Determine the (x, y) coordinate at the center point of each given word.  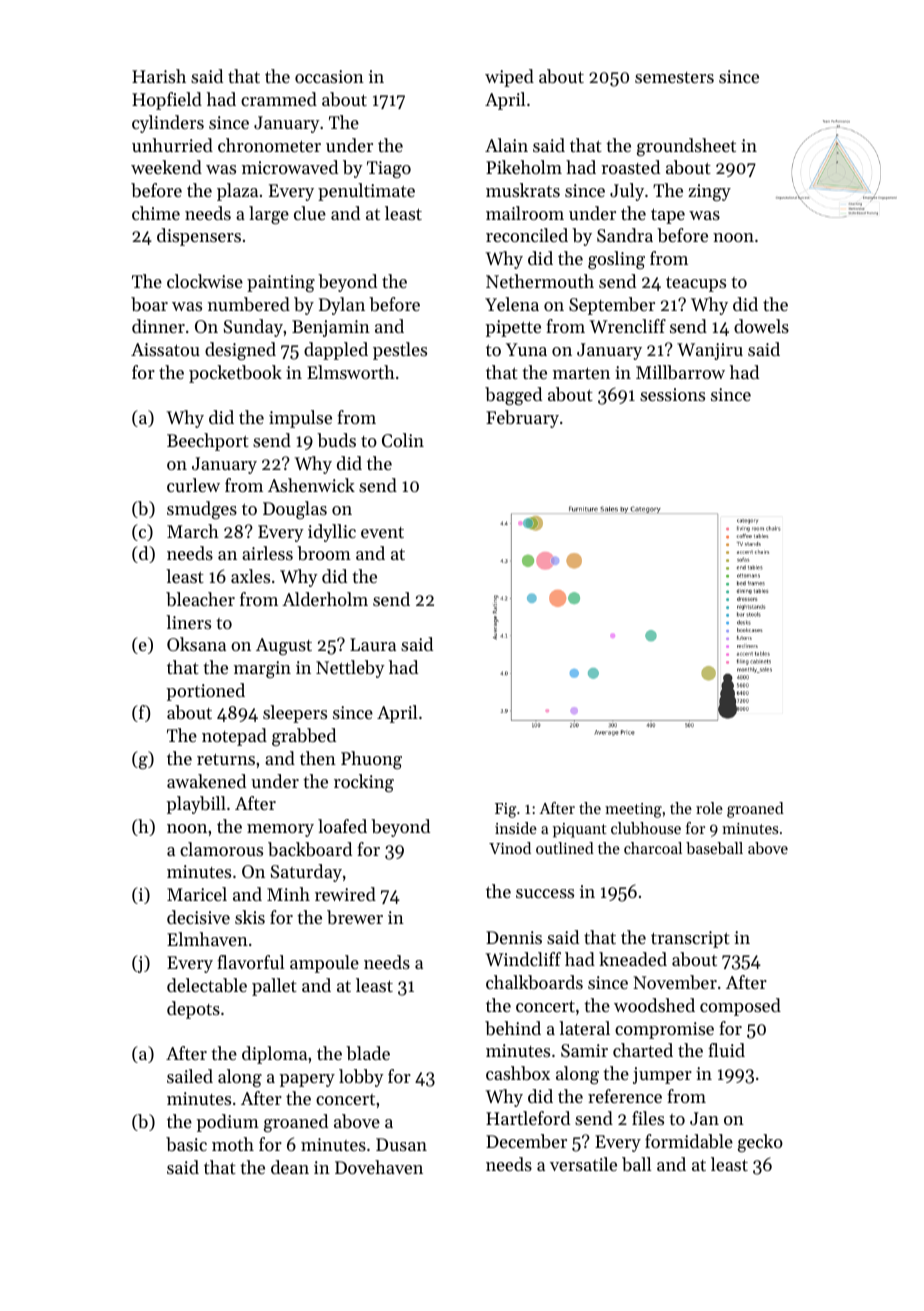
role (709, 808)
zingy (709, 192)
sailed (190, 1076)
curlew (193, 485)
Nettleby (350, 669)
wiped (509, 78)
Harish (159, 76)
